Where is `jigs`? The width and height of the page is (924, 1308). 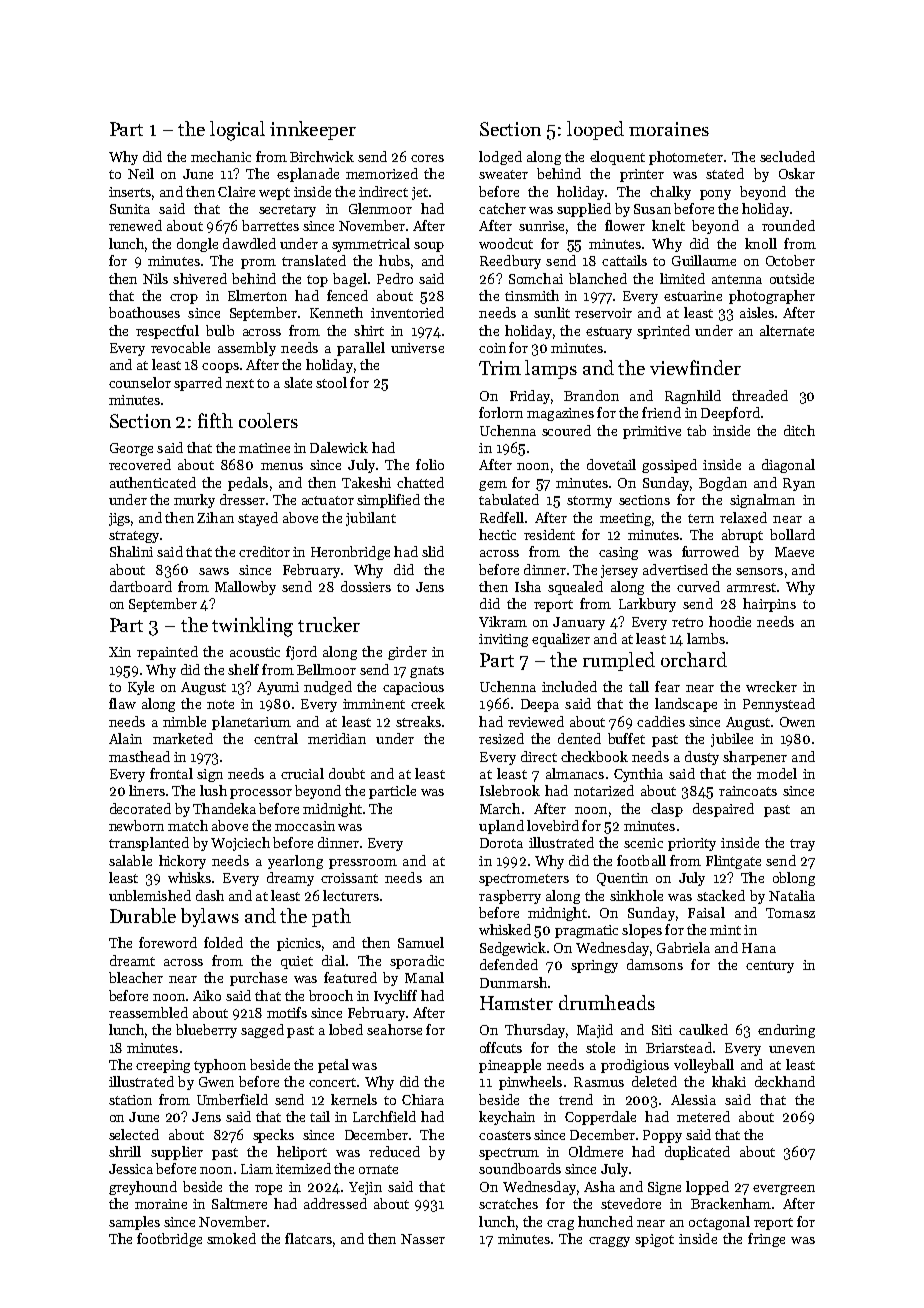
jigs is located at coordinates (119, 519).
